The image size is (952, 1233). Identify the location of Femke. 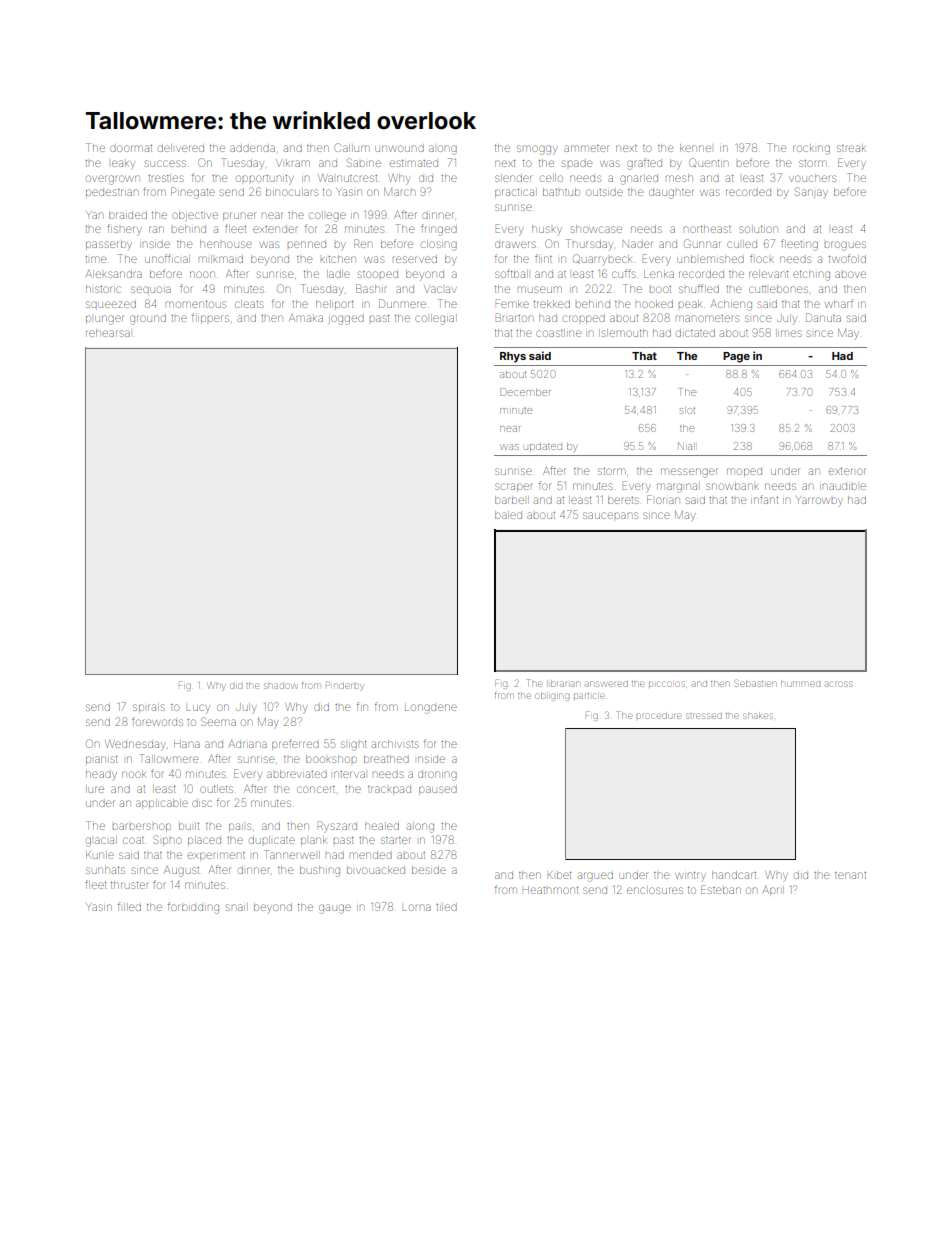
(512, 303).
